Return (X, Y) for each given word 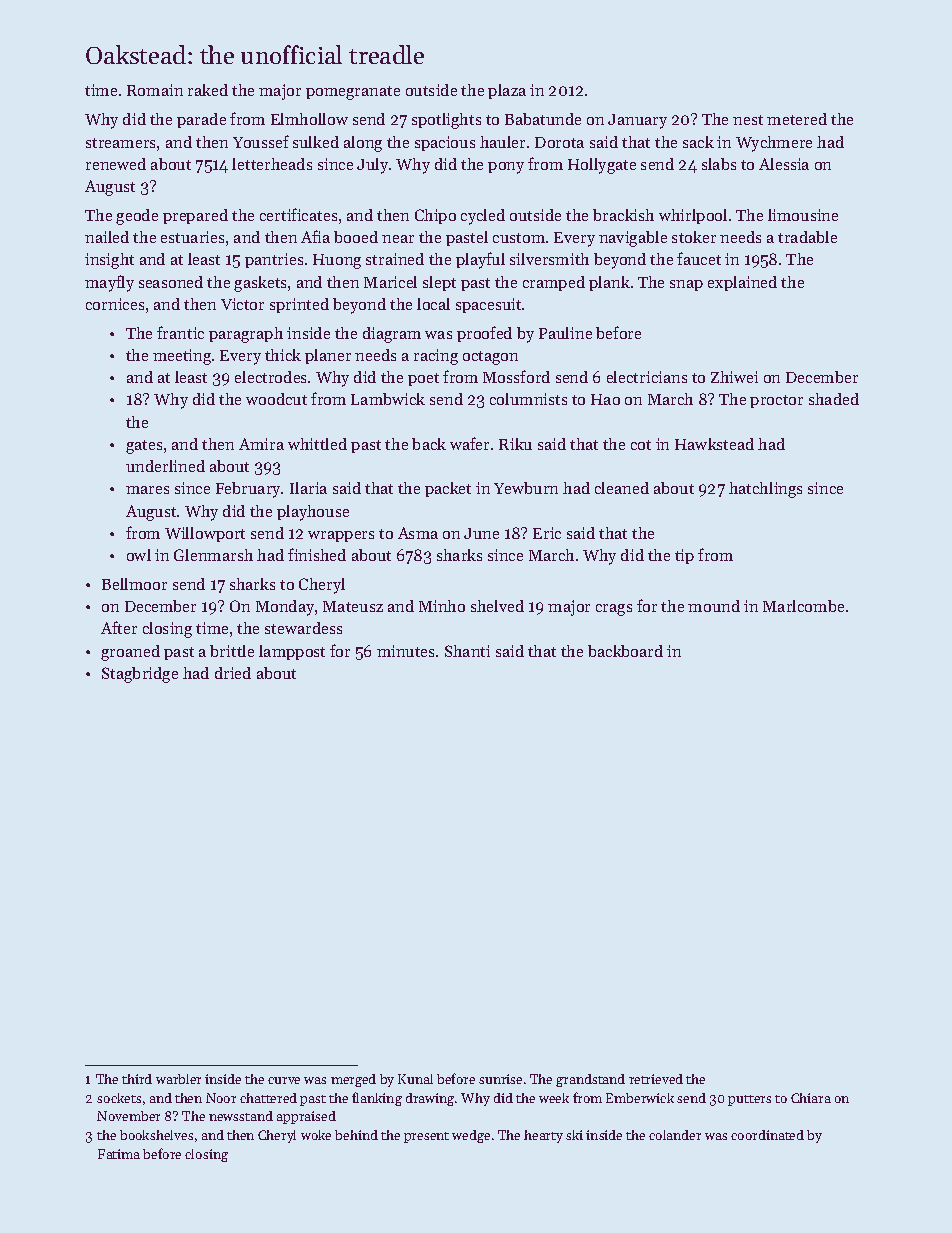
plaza (507, 91)
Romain (155, 90)
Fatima (119, 1154)
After (119, 627)
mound (714, 606)
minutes (405, 651)
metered (797, 119)
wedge (471, 1136)
